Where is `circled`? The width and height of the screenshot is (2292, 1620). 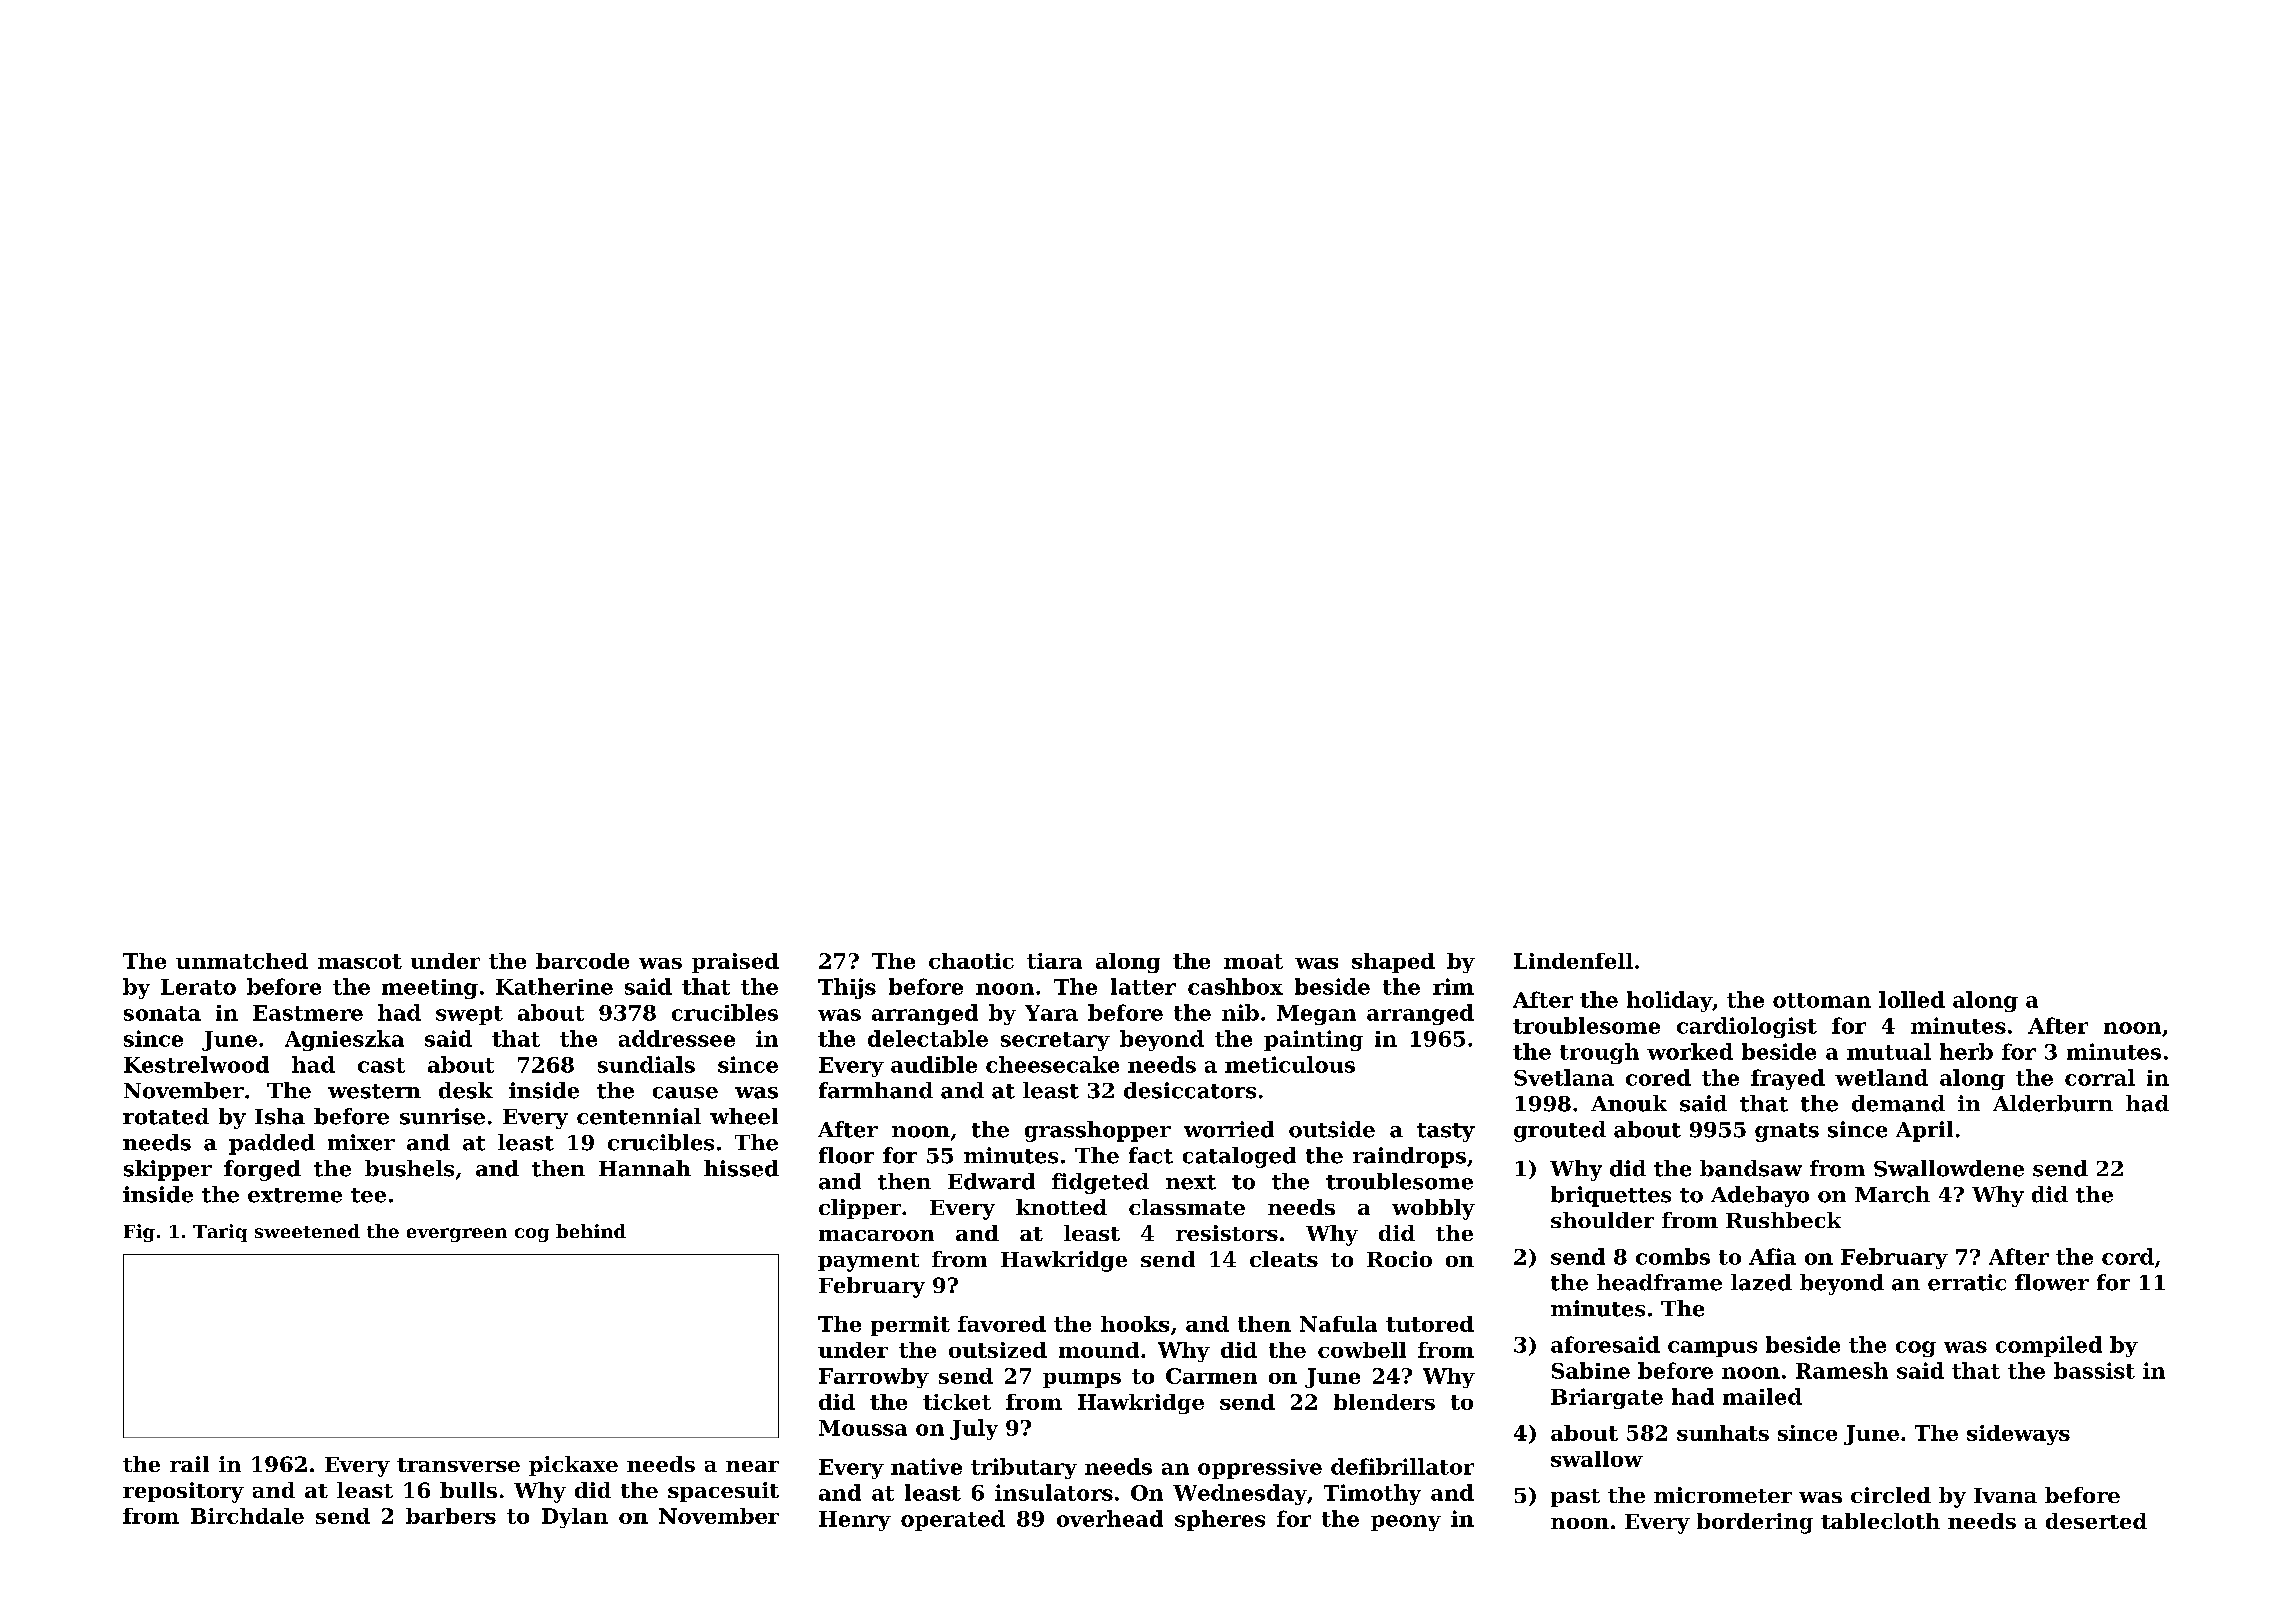 circled is located at coordinates (1891, 1495).
